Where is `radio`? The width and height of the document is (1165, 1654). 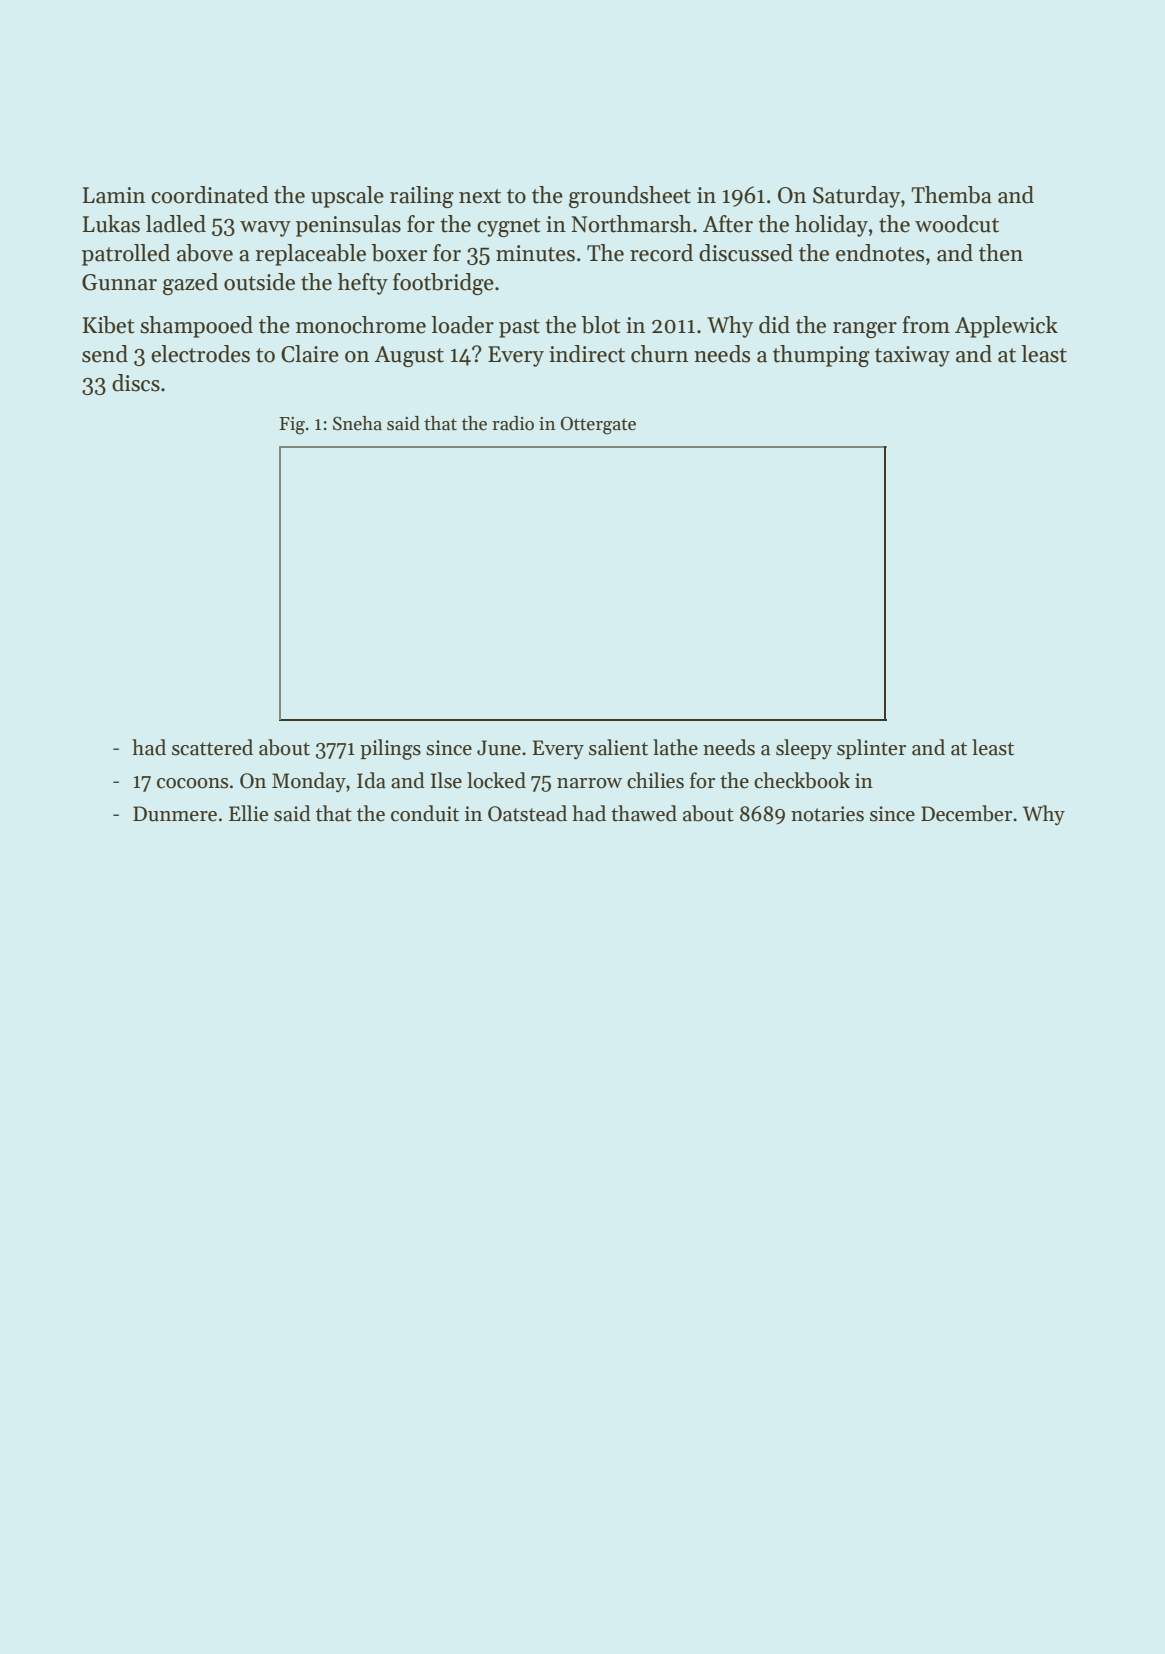
radio is located at coordinates (513, 423).
